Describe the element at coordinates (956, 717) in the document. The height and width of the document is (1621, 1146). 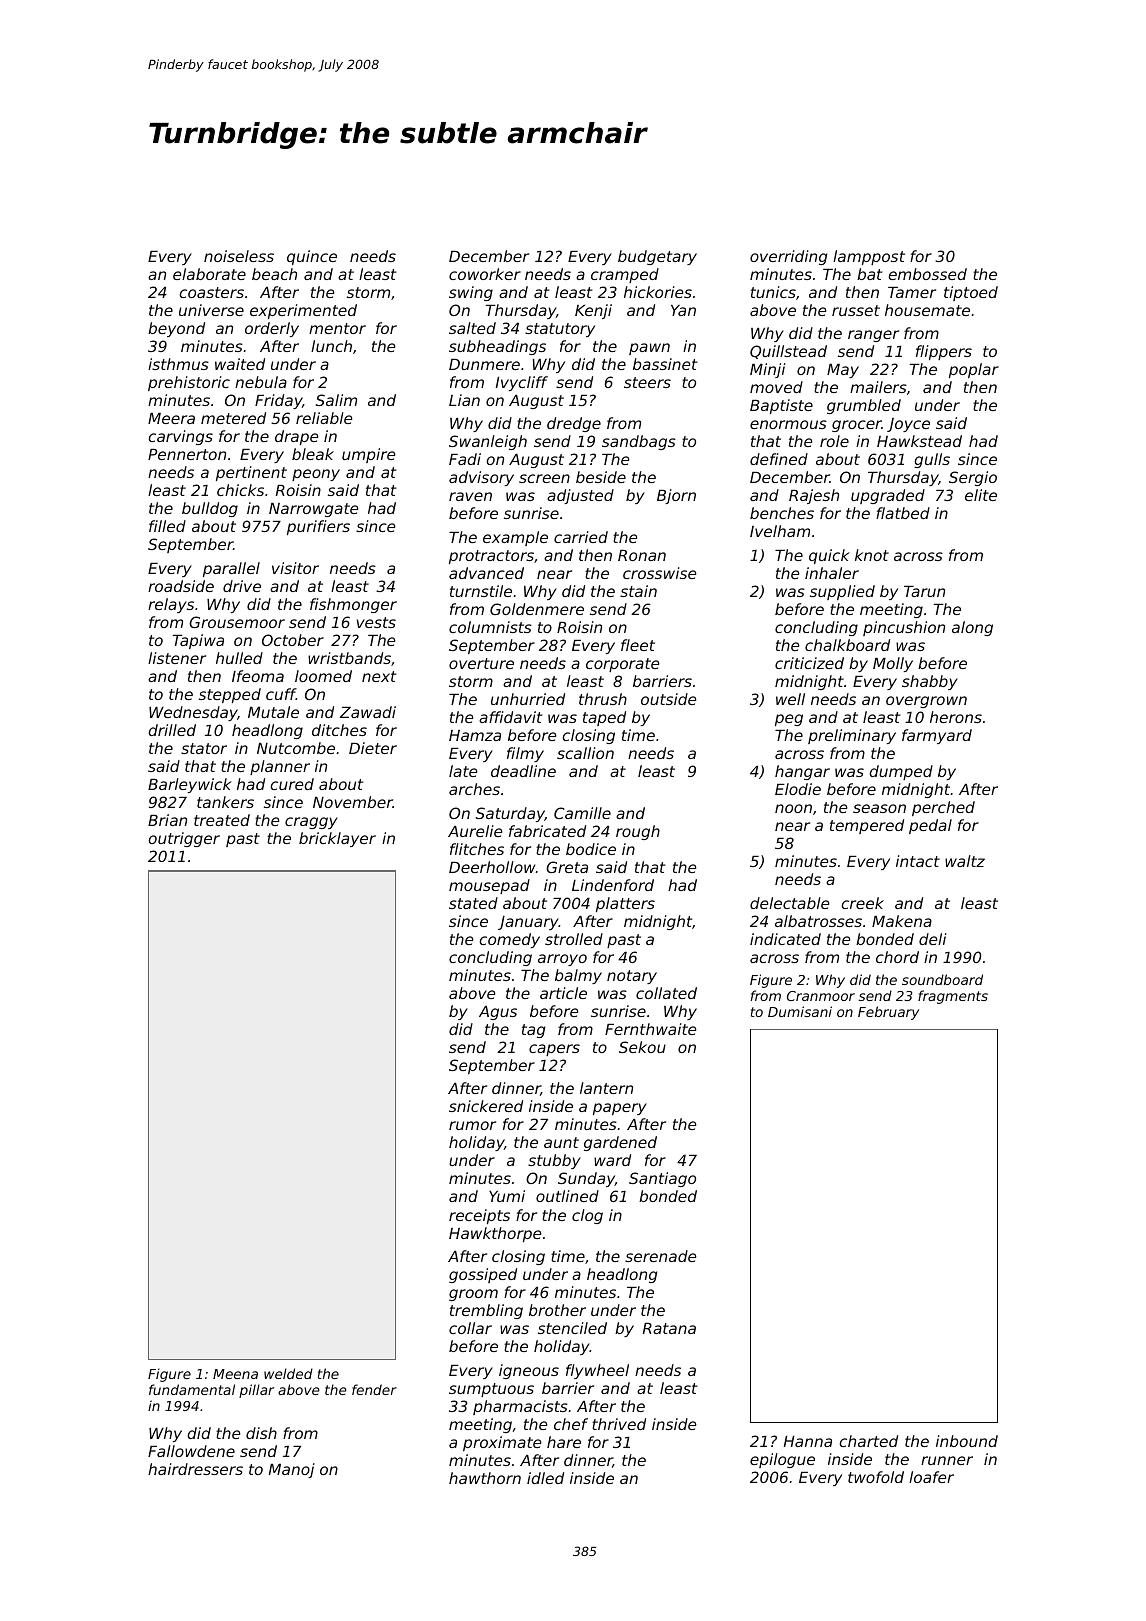
I see `herons` at that location.
